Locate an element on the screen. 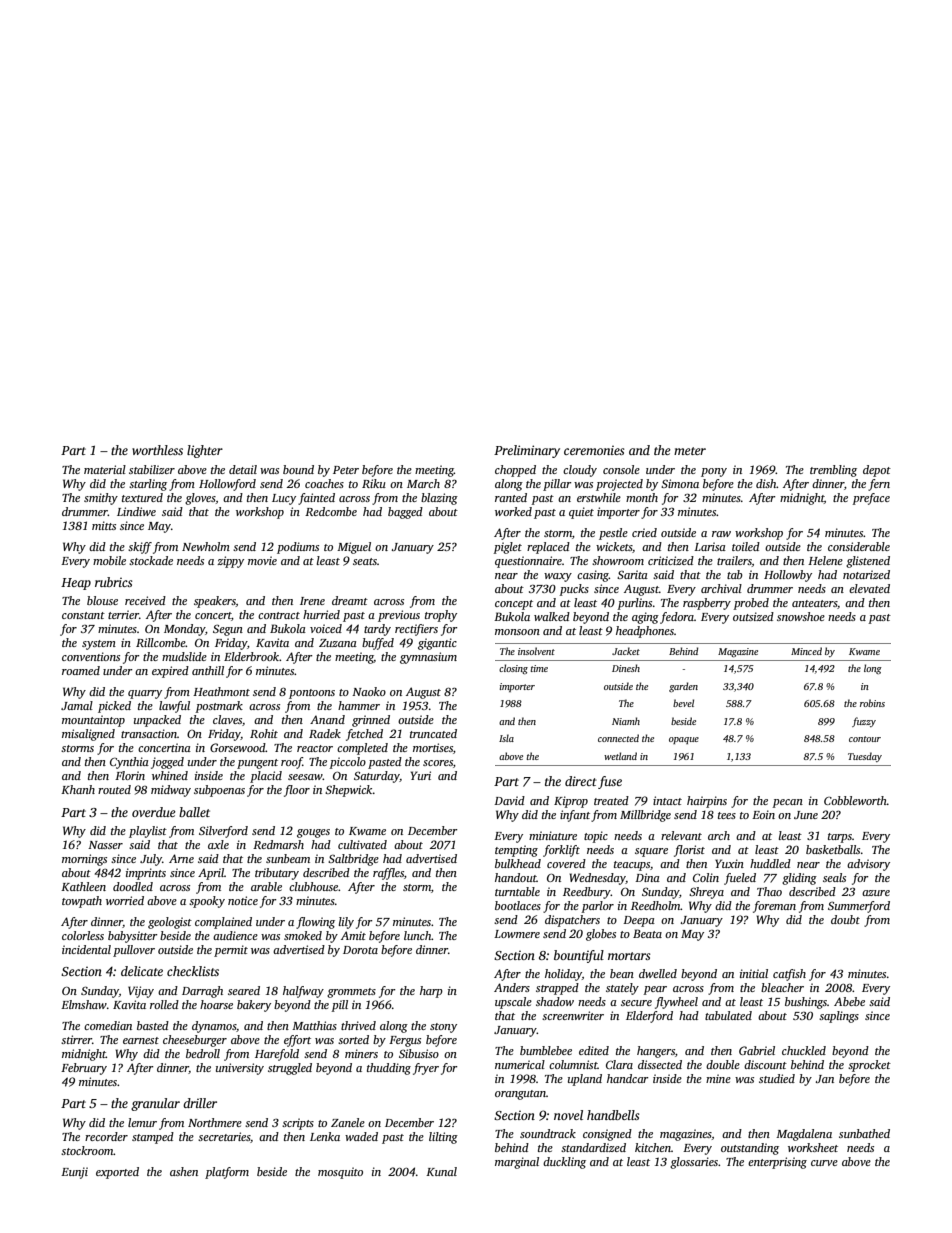  Shreya is located at coordinates (706, 893).
